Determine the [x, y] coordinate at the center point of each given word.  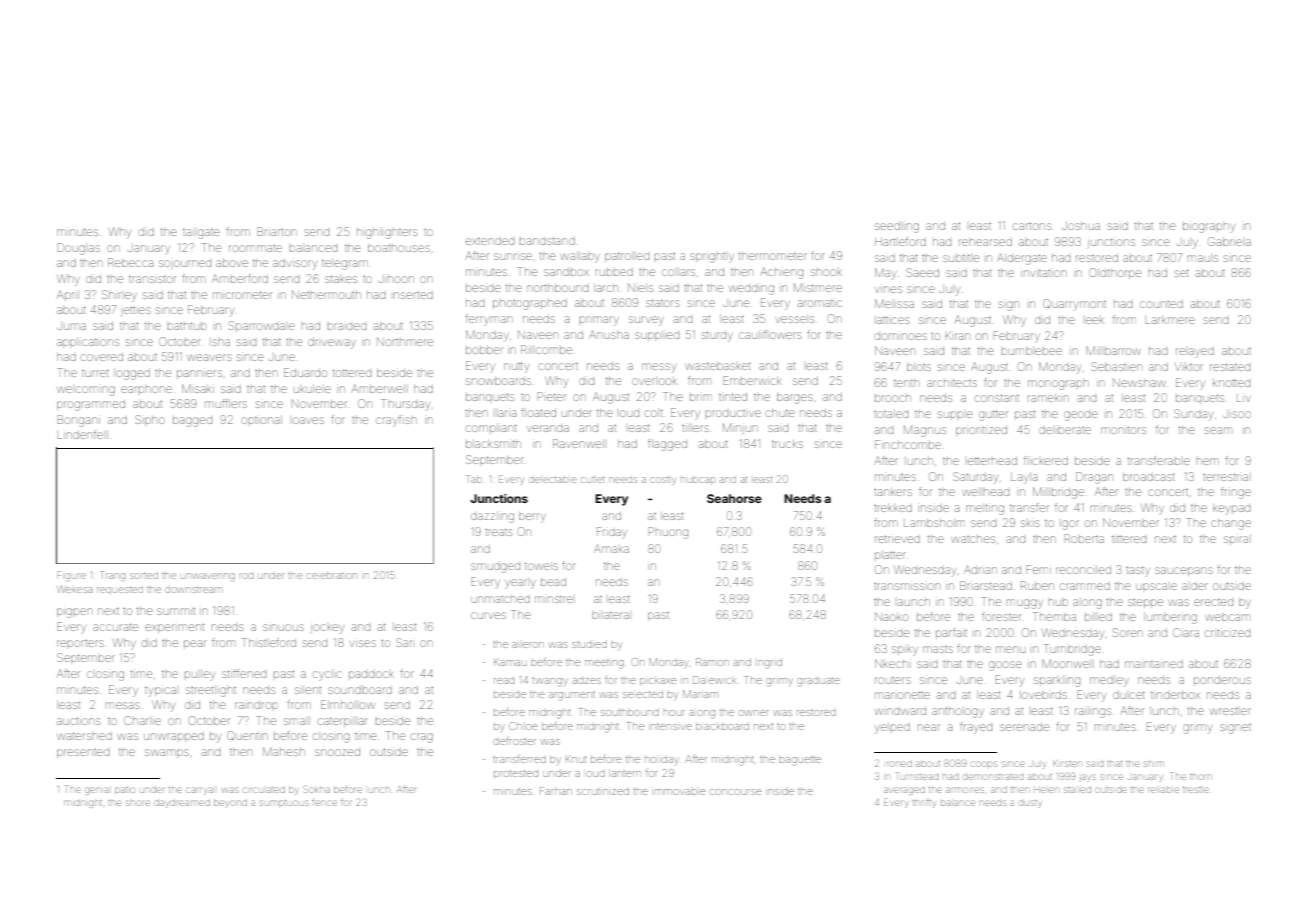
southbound [630, 712]
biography [1209, 228]
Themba [1054, 616]
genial [97, 791]
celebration [332, 576]
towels [541, 566]
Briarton [277, 231]
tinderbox [1175, 695]
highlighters [387, 233]
